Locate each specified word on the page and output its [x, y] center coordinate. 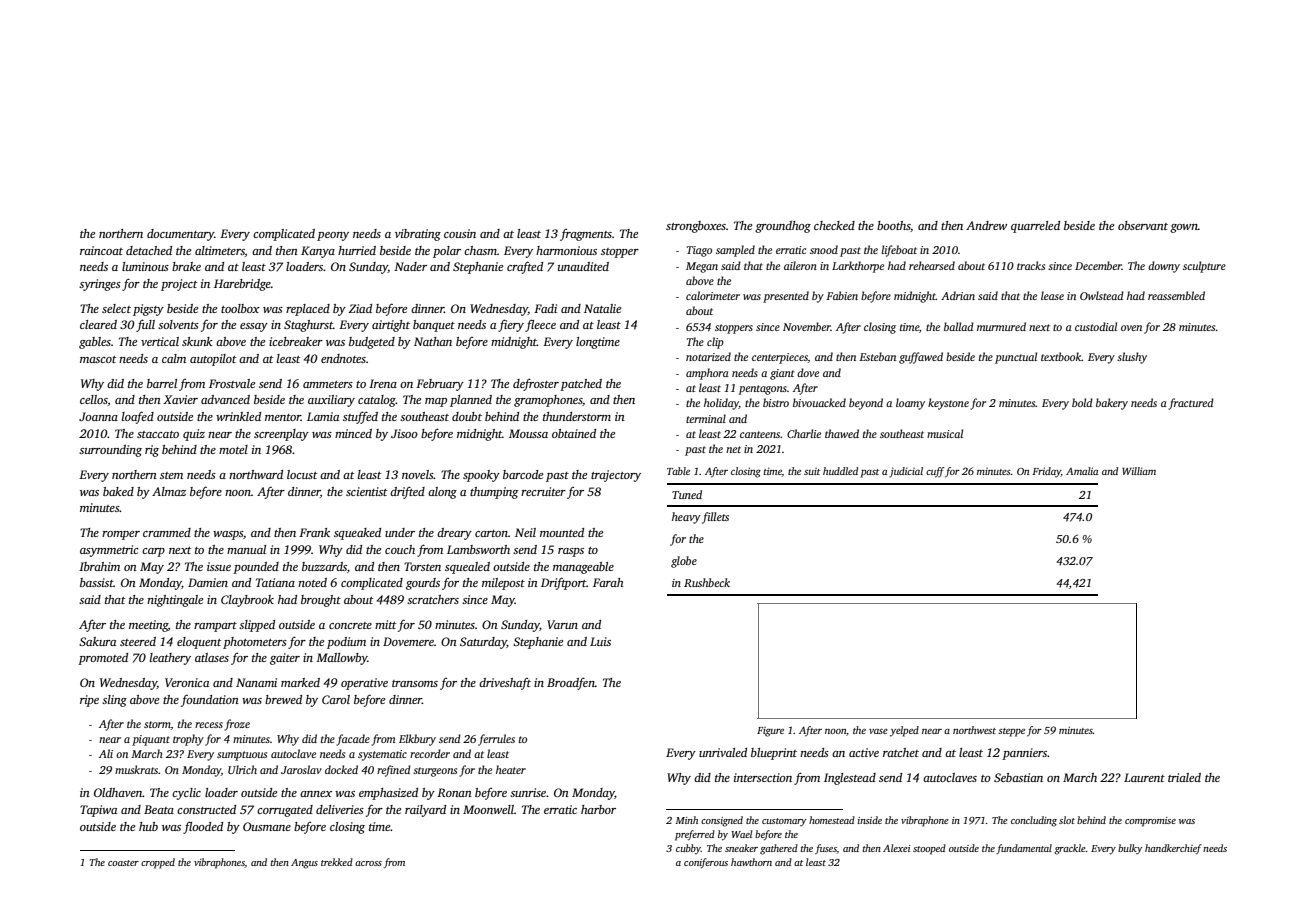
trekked [337, 862]
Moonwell [488, 809]
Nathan [433, 341]
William [1139, 471]
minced [353, 433]
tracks [1031, 265]
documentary [180, 235]
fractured [1191, 404]
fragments [586, 235]
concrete [350, 625]
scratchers [433, 599]
